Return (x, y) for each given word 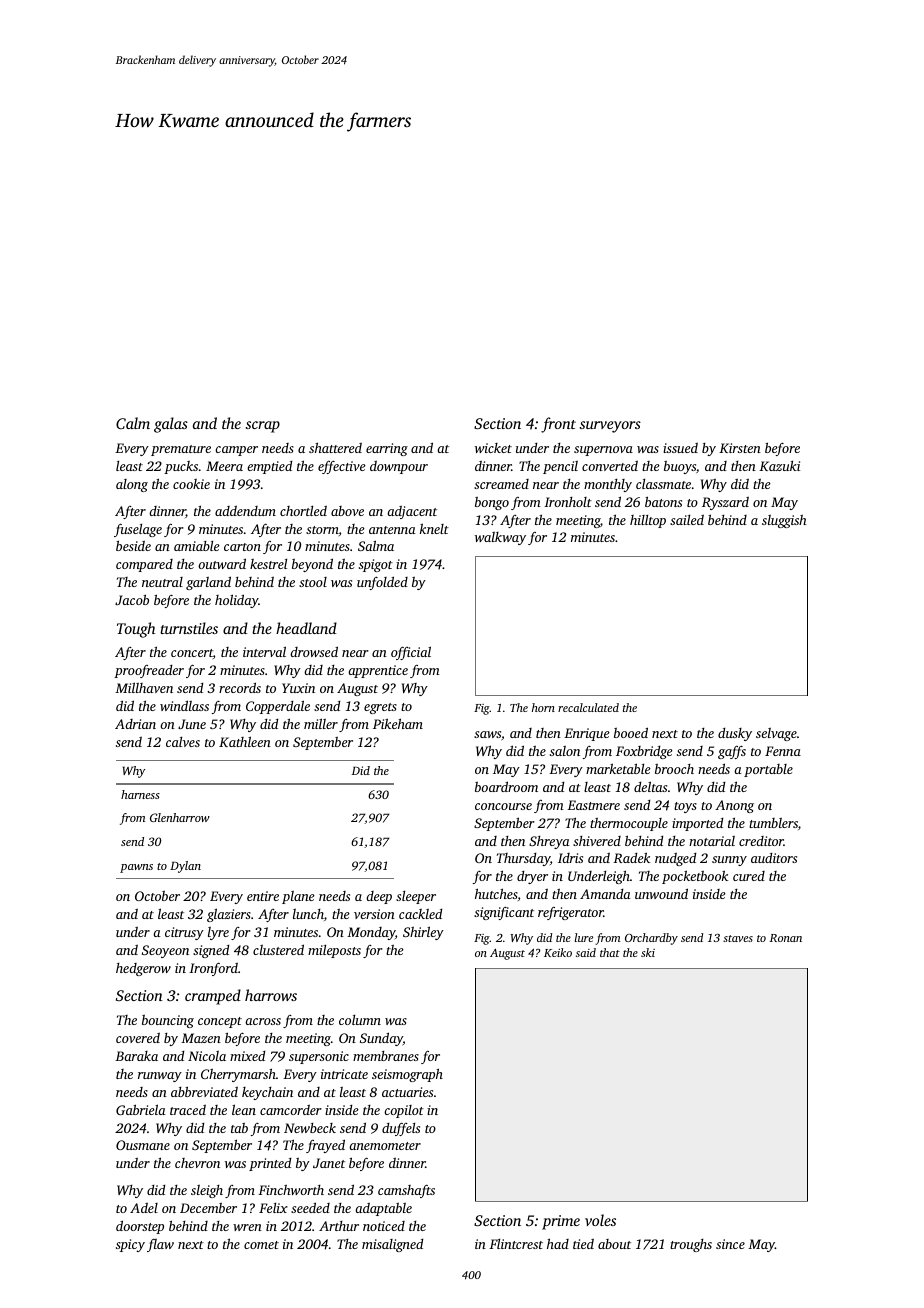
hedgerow (143, 969)
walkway (500, 538)
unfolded (382, 583)
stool (313, 582)
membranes (386, 1056)
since (730, 1244)
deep (379, 897)
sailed (687, 520)
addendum (245, 511)
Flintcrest (516, 1244)
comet (261, 1245)
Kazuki (779, 466)
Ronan (786, 938)
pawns (136, 868)
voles (600, 1220)
